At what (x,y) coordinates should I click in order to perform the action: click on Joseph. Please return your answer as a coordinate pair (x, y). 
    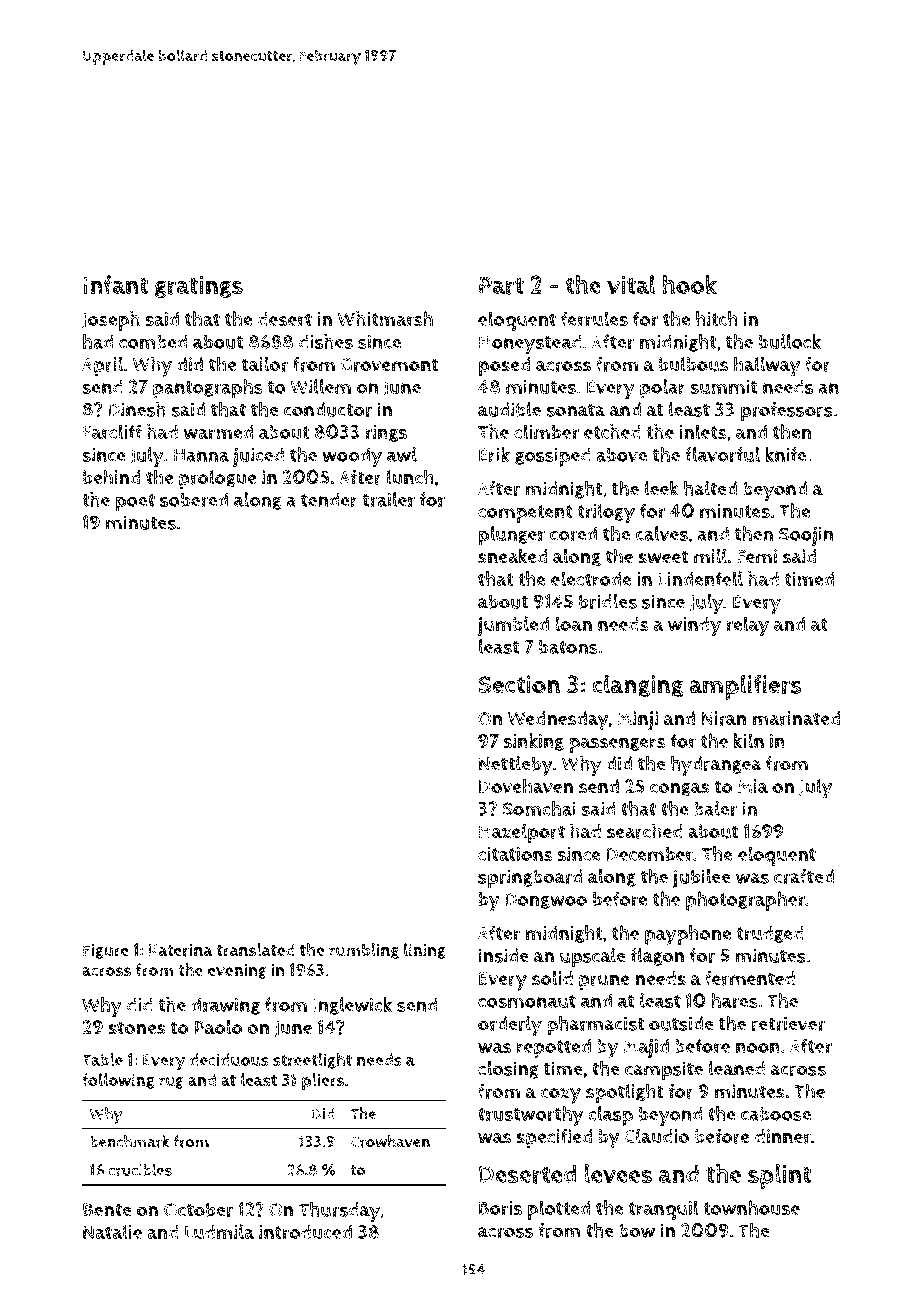
    Looking at the image, I should click on (111, 321).
